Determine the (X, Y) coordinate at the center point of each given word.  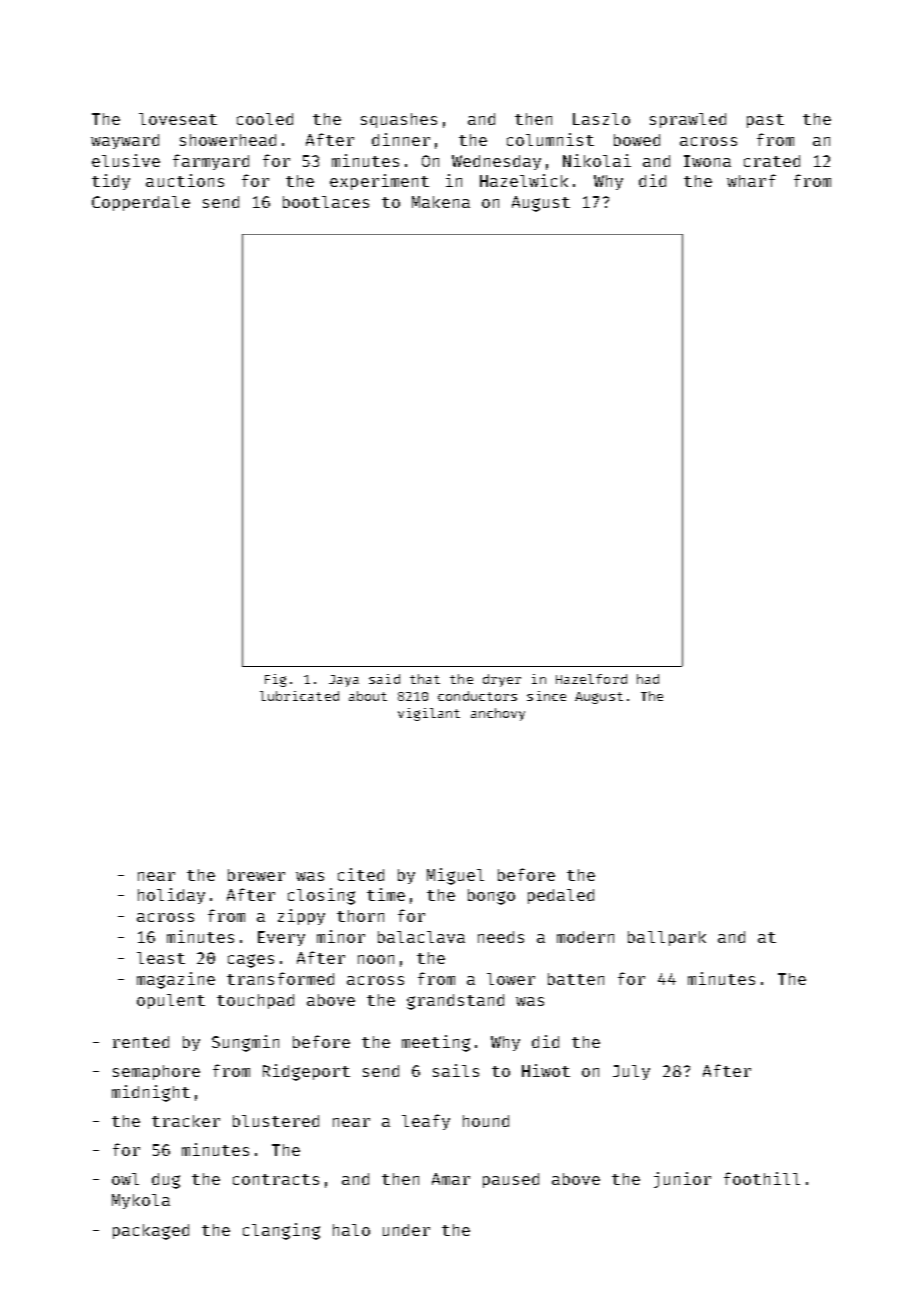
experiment (379, 182)
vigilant (429, 714)
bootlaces (326, 202)
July (631, 1072)
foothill (762, 1178)
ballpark (667, 938)
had (648, 679)
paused (511, 1180)
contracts (276, 1179)
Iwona (707, 161)
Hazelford (591, 679)
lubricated (299, 696)
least (161, 958)
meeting (436, 1043)
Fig (275, 680)
